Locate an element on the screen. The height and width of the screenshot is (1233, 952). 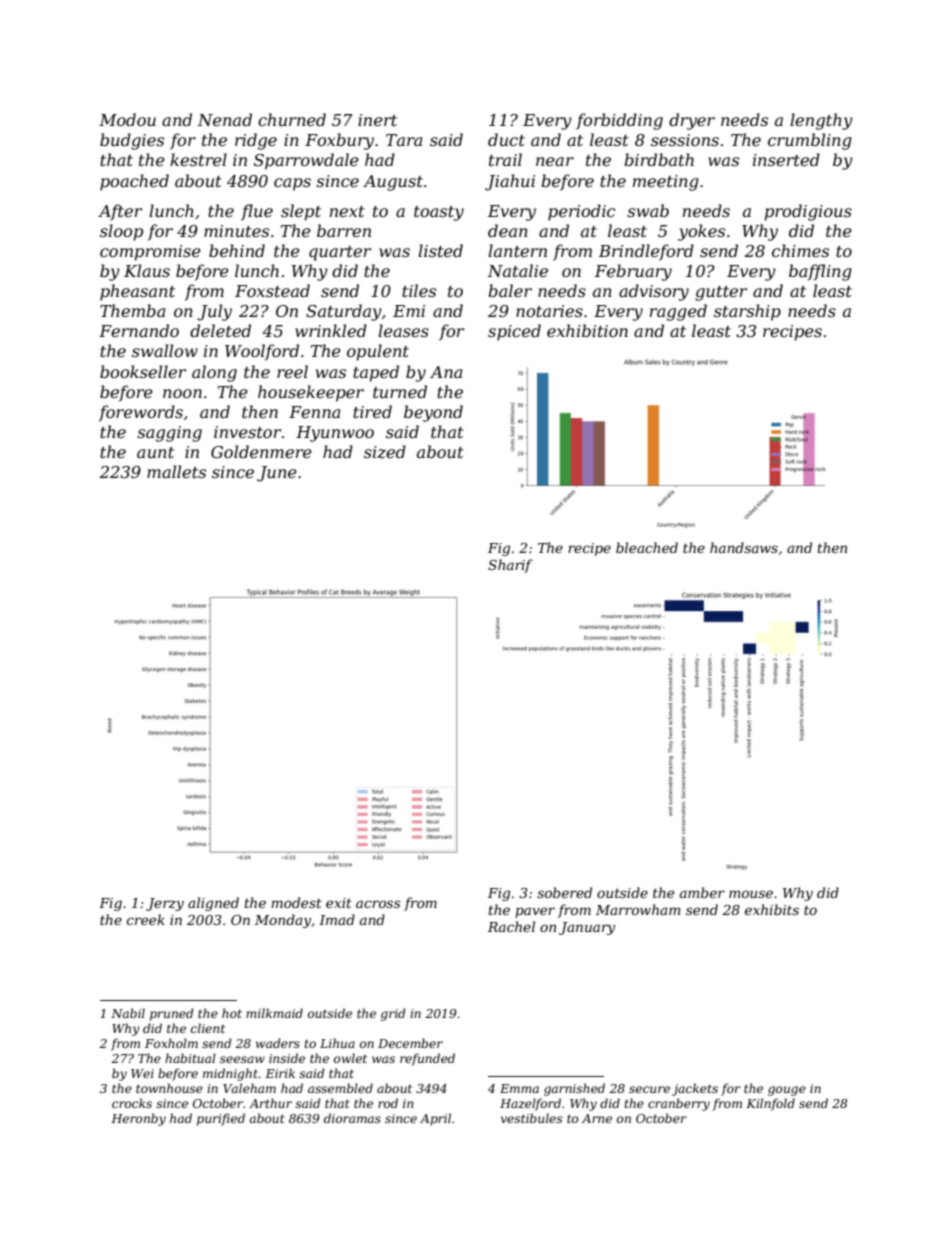
sized is located at coordinates (385, 452).
